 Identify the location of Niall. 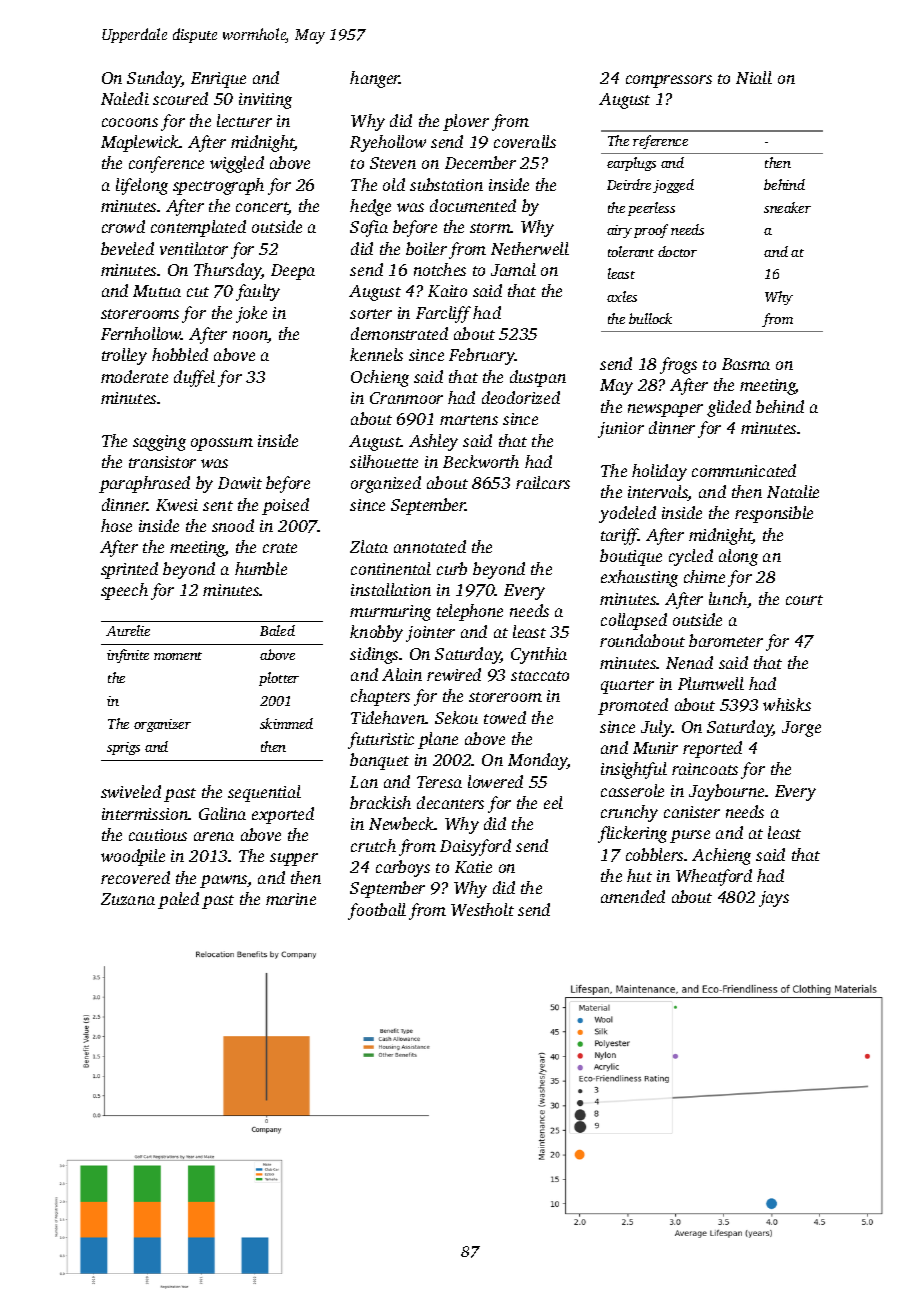
(754, 77).
